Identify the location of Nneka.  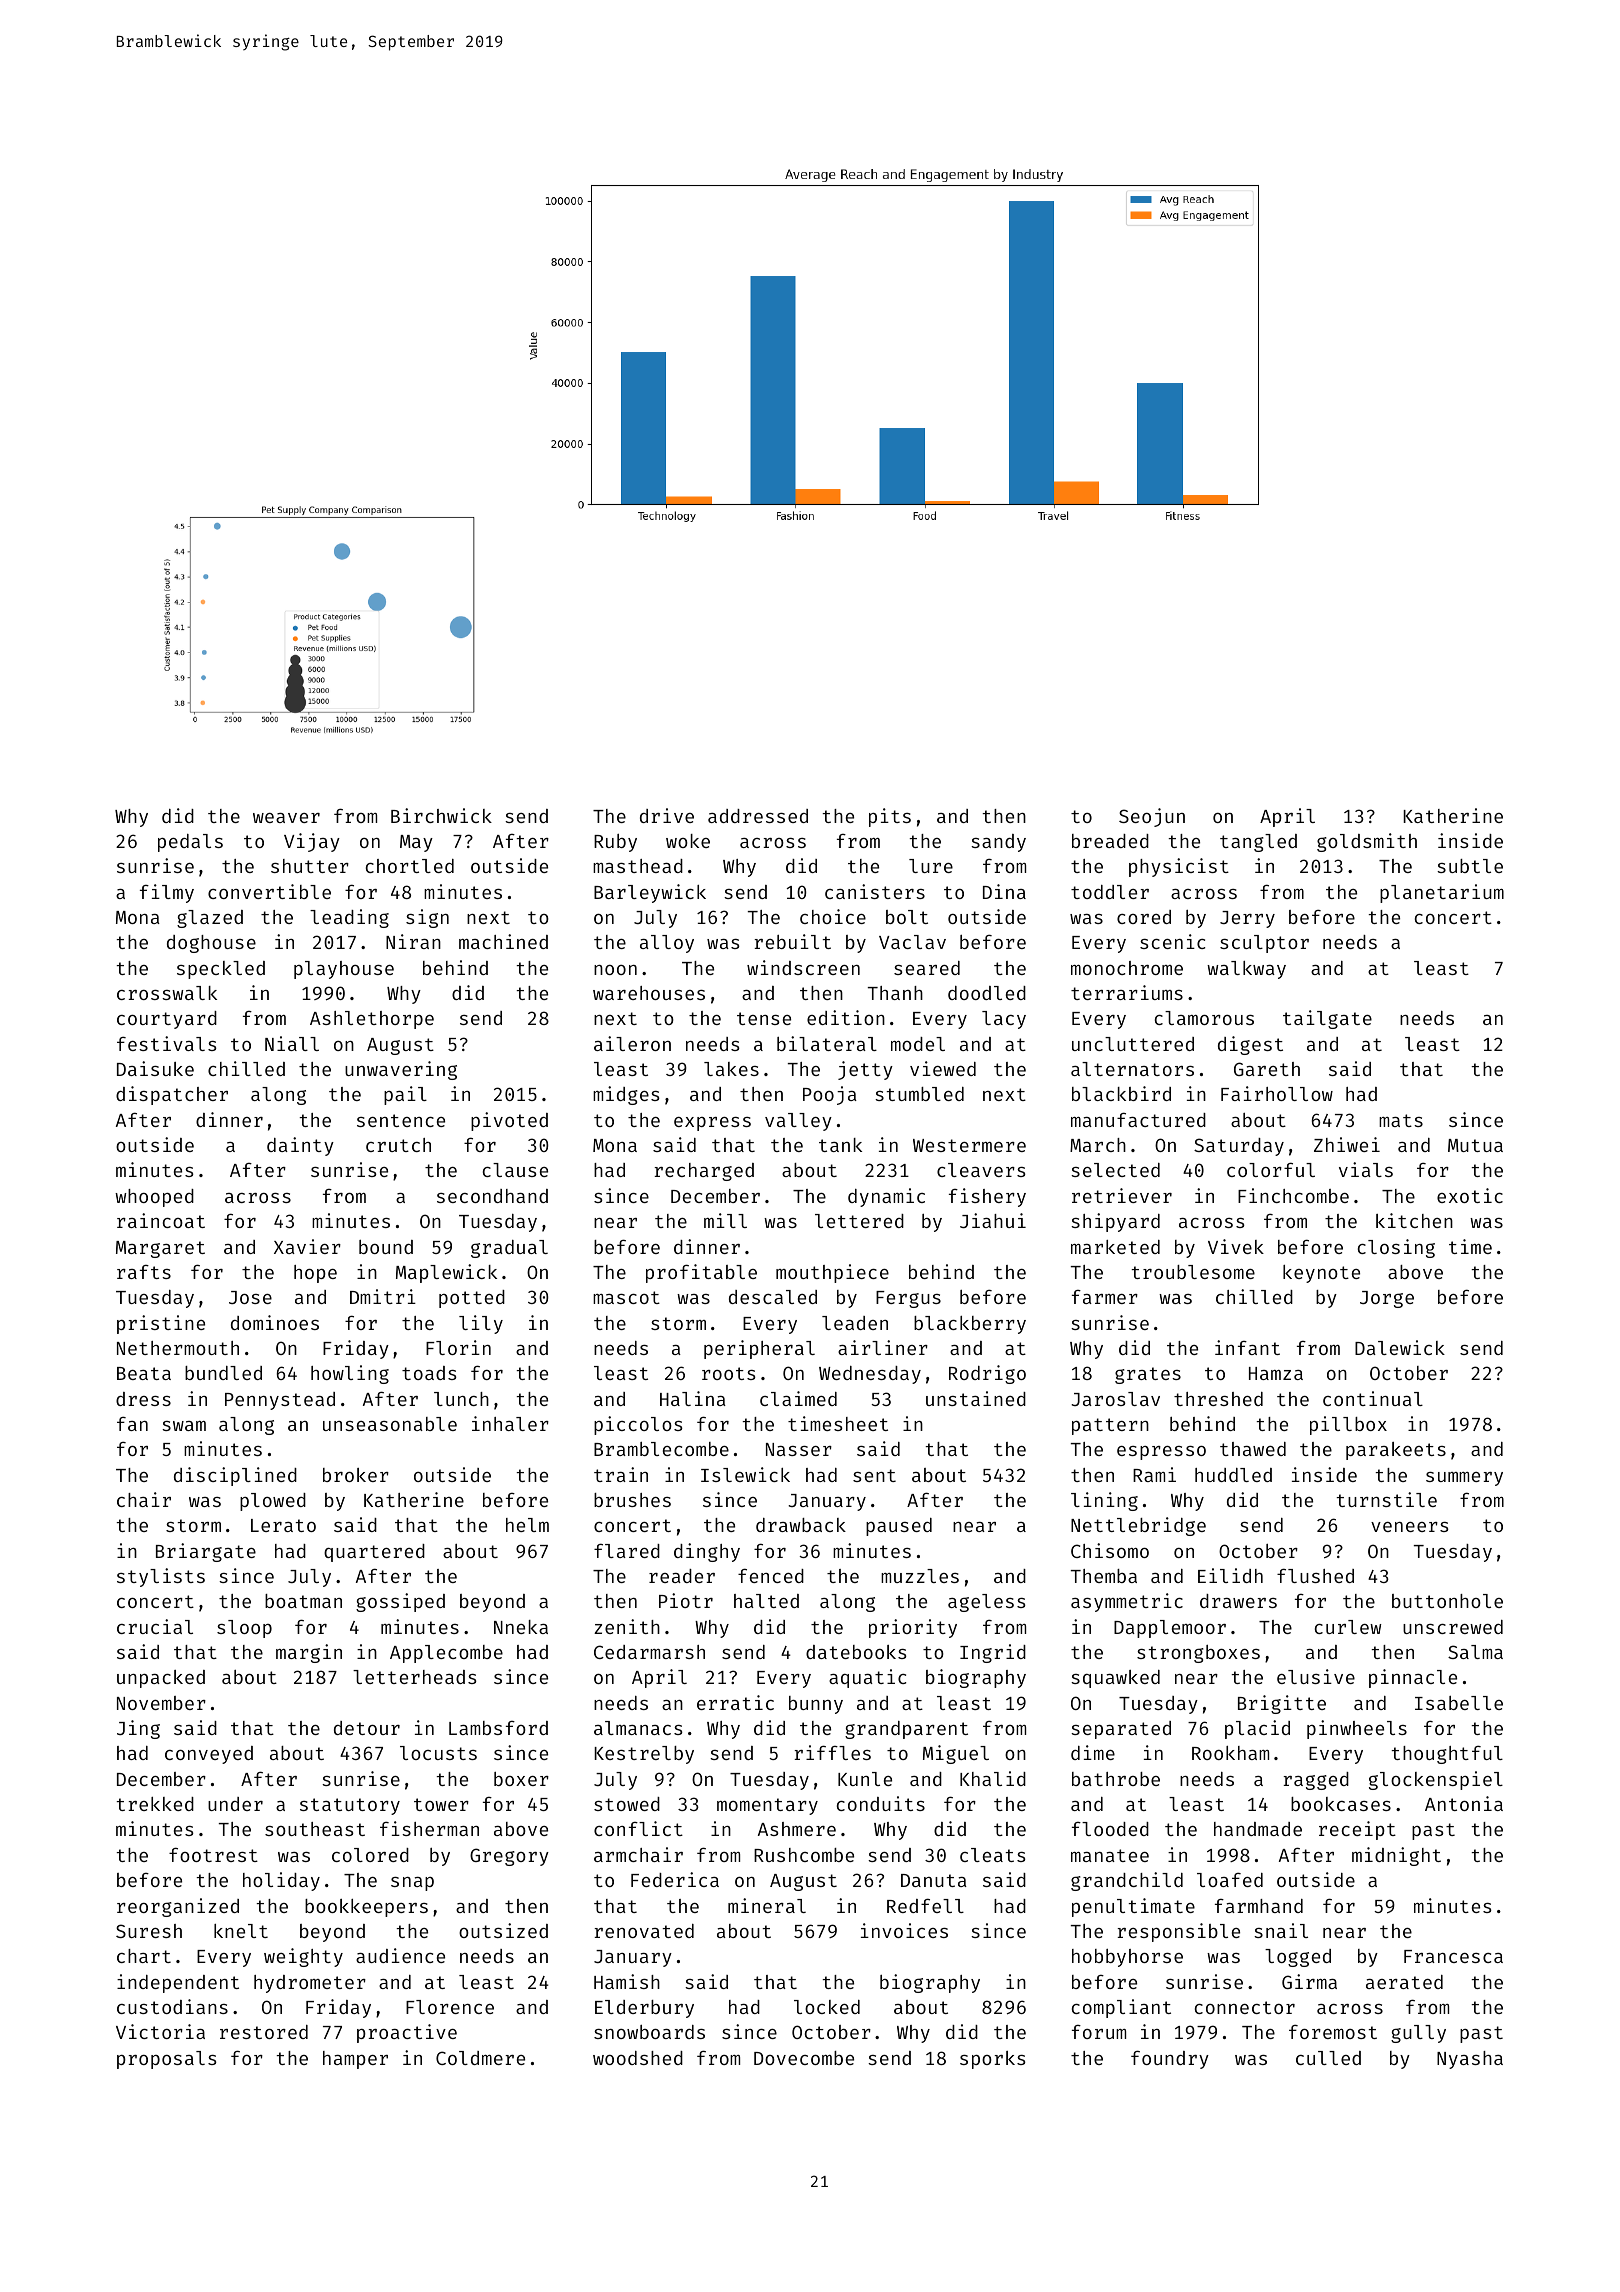
(521, 1627).
